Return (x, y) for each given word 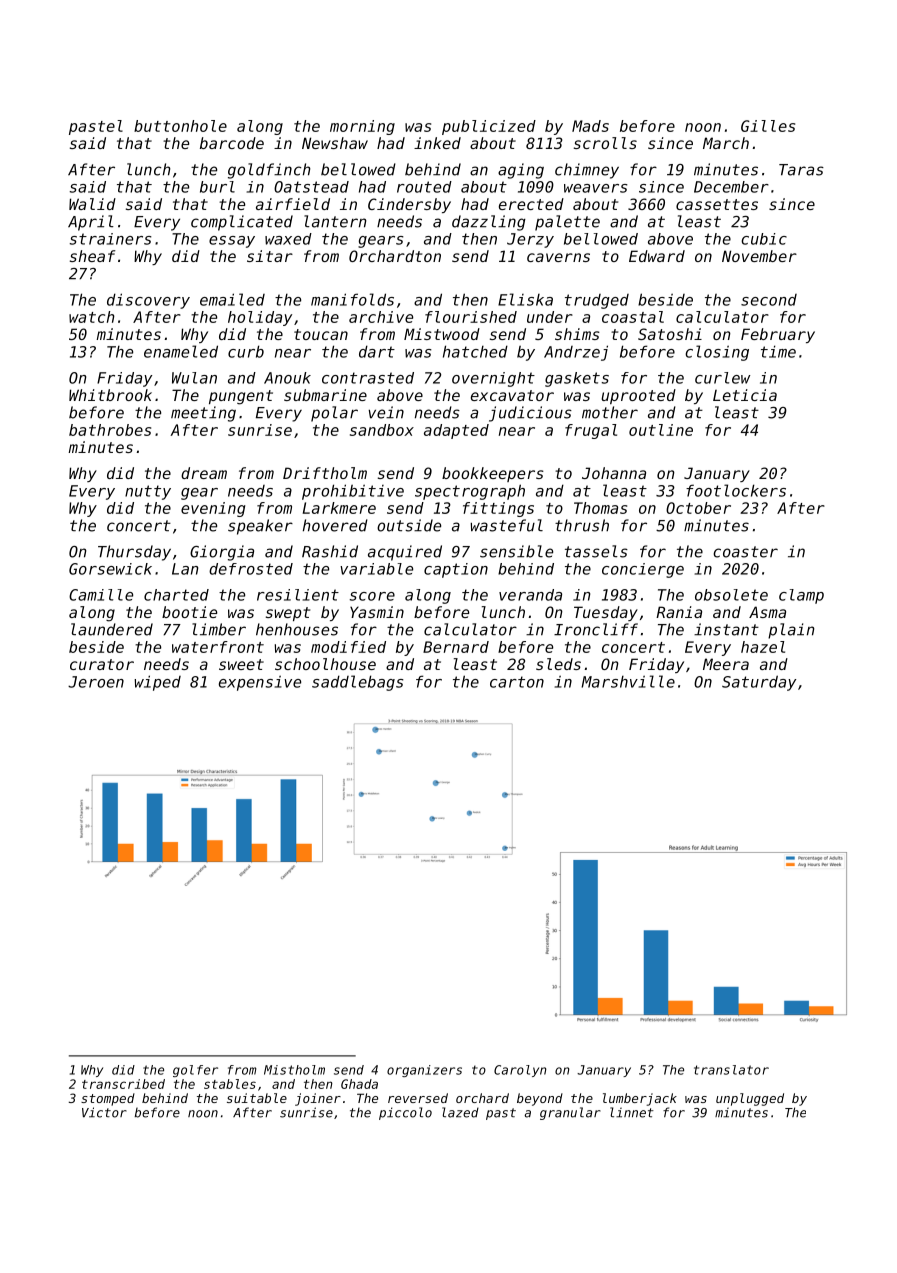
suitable (257, 1098)
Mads (590, 126)
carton (517, 682)
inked (437, 143)
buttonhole (180, 126)
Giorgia (222, 553)
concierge (643, 570)
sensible (516, 551)
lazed (460, 1112)
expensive (260, 683)
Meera (726, 664)
